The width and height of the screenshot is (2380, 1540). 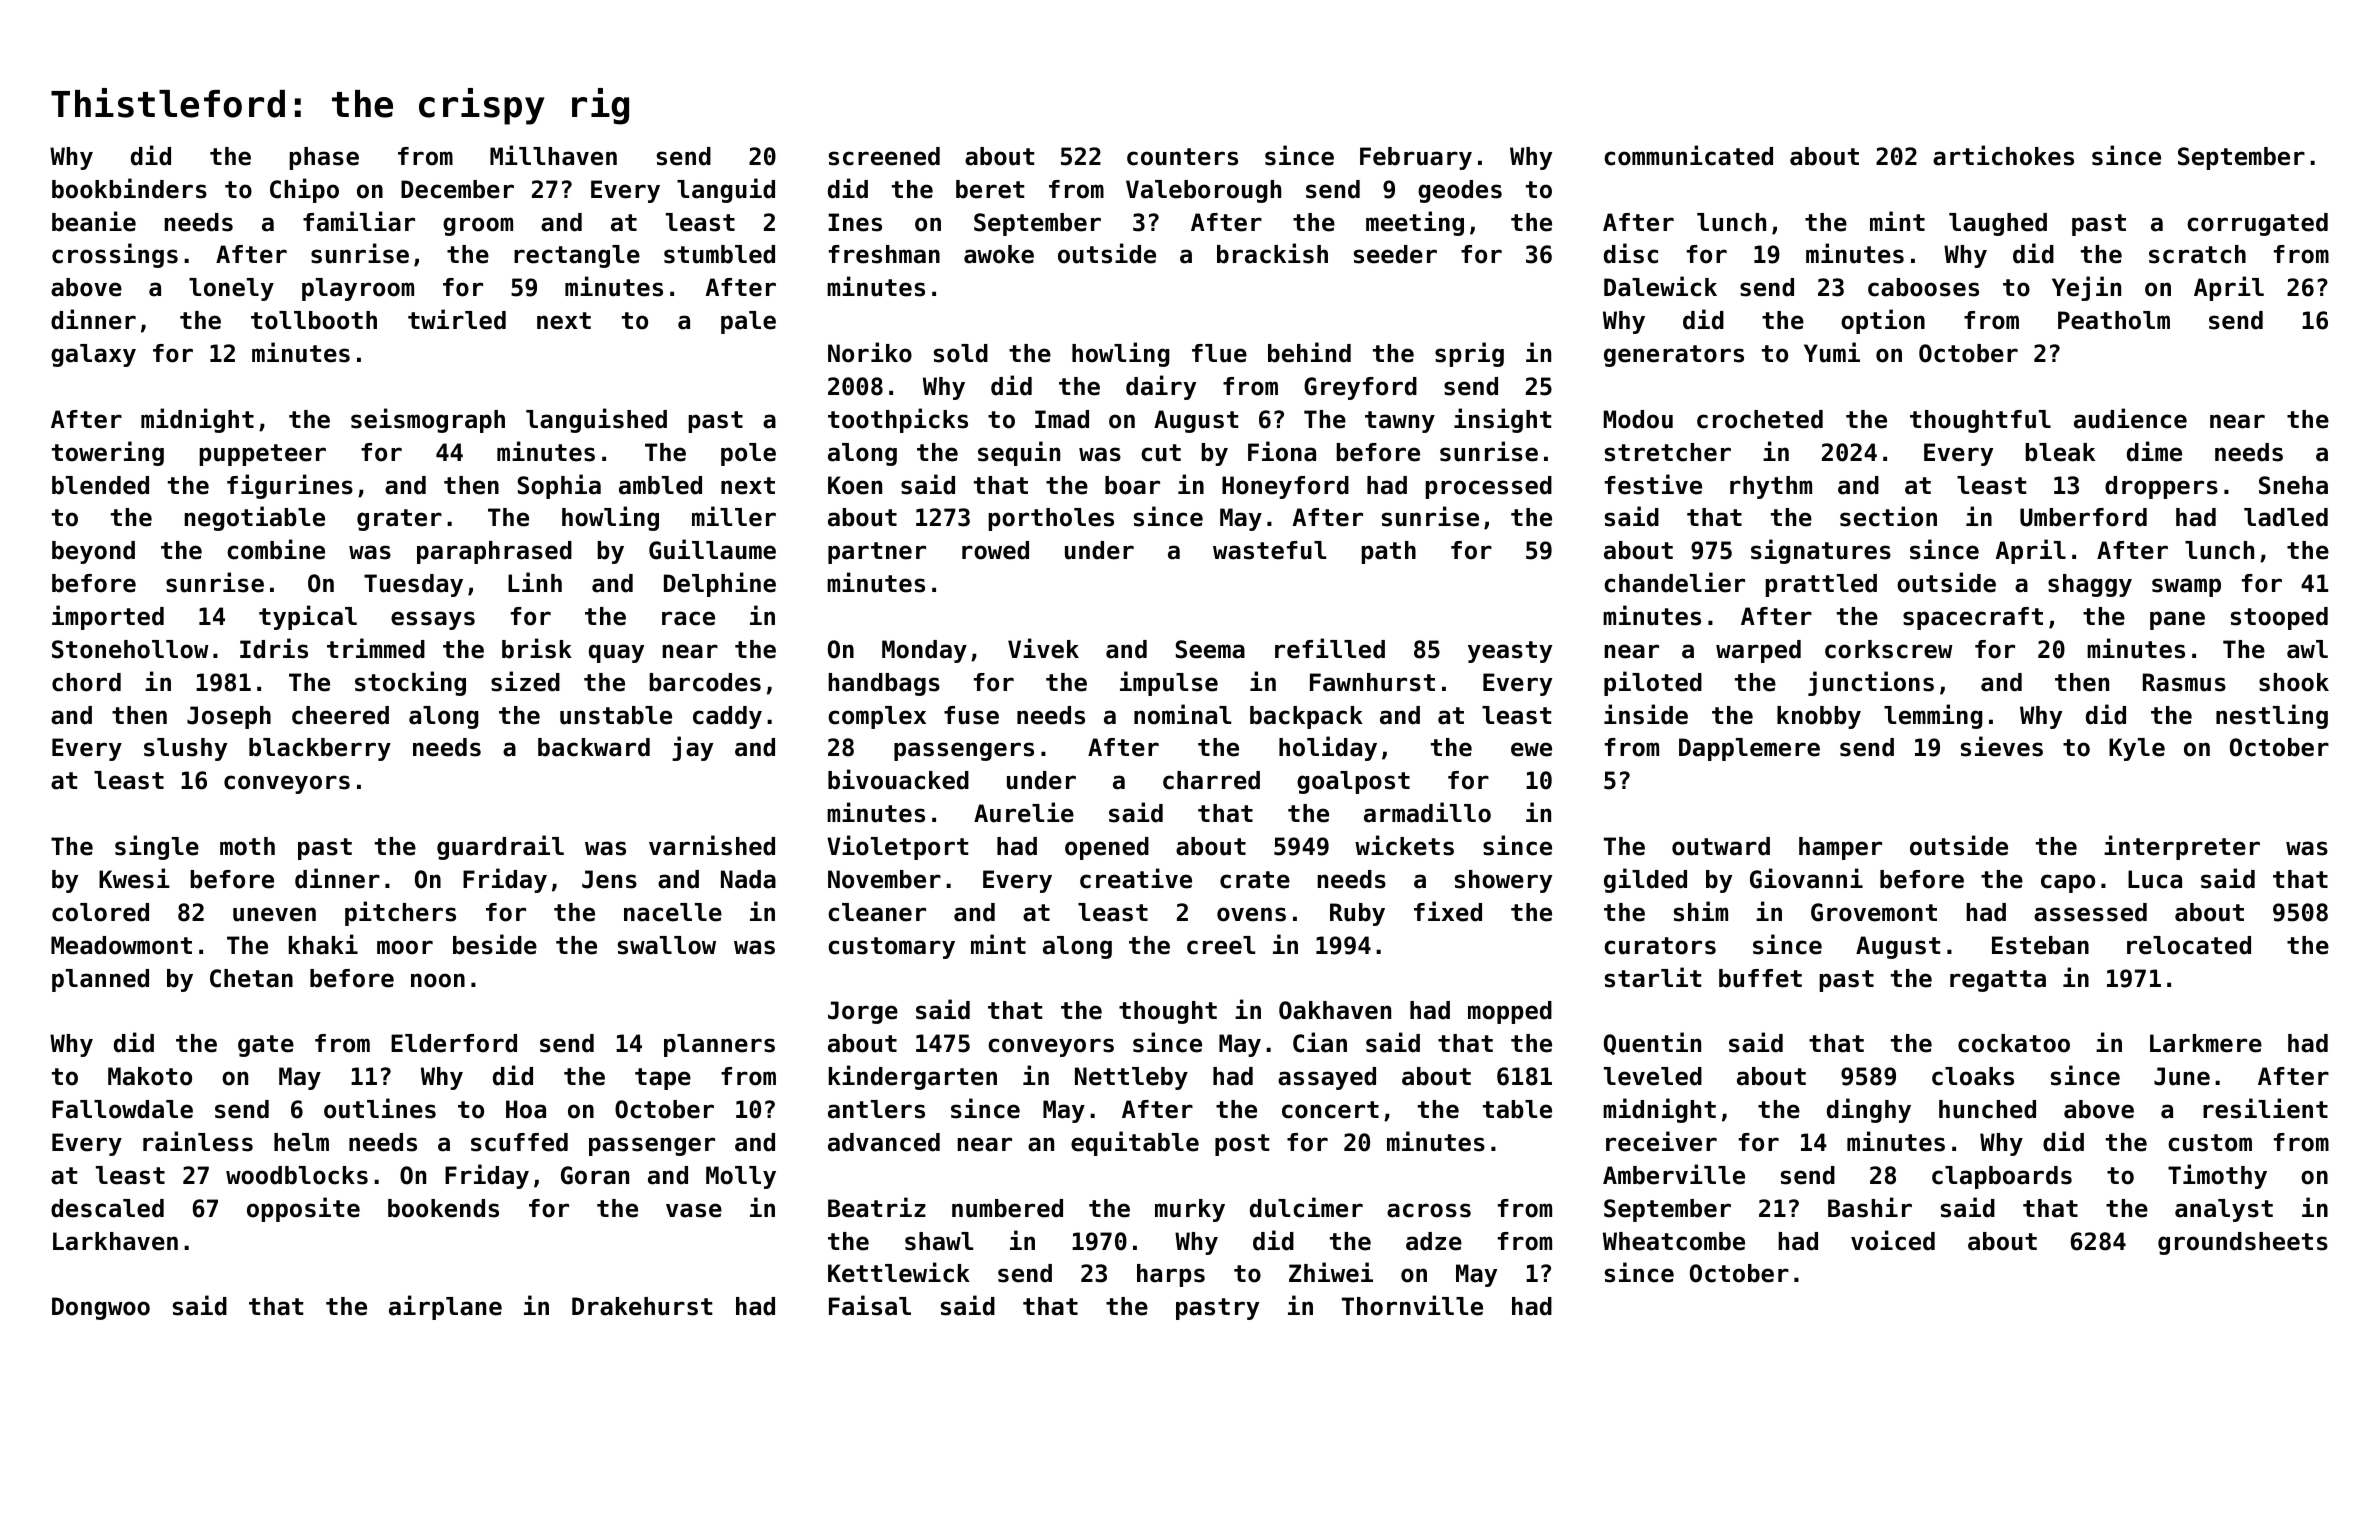 I want to click on Bashir, so click(x=1870, y=1207).
